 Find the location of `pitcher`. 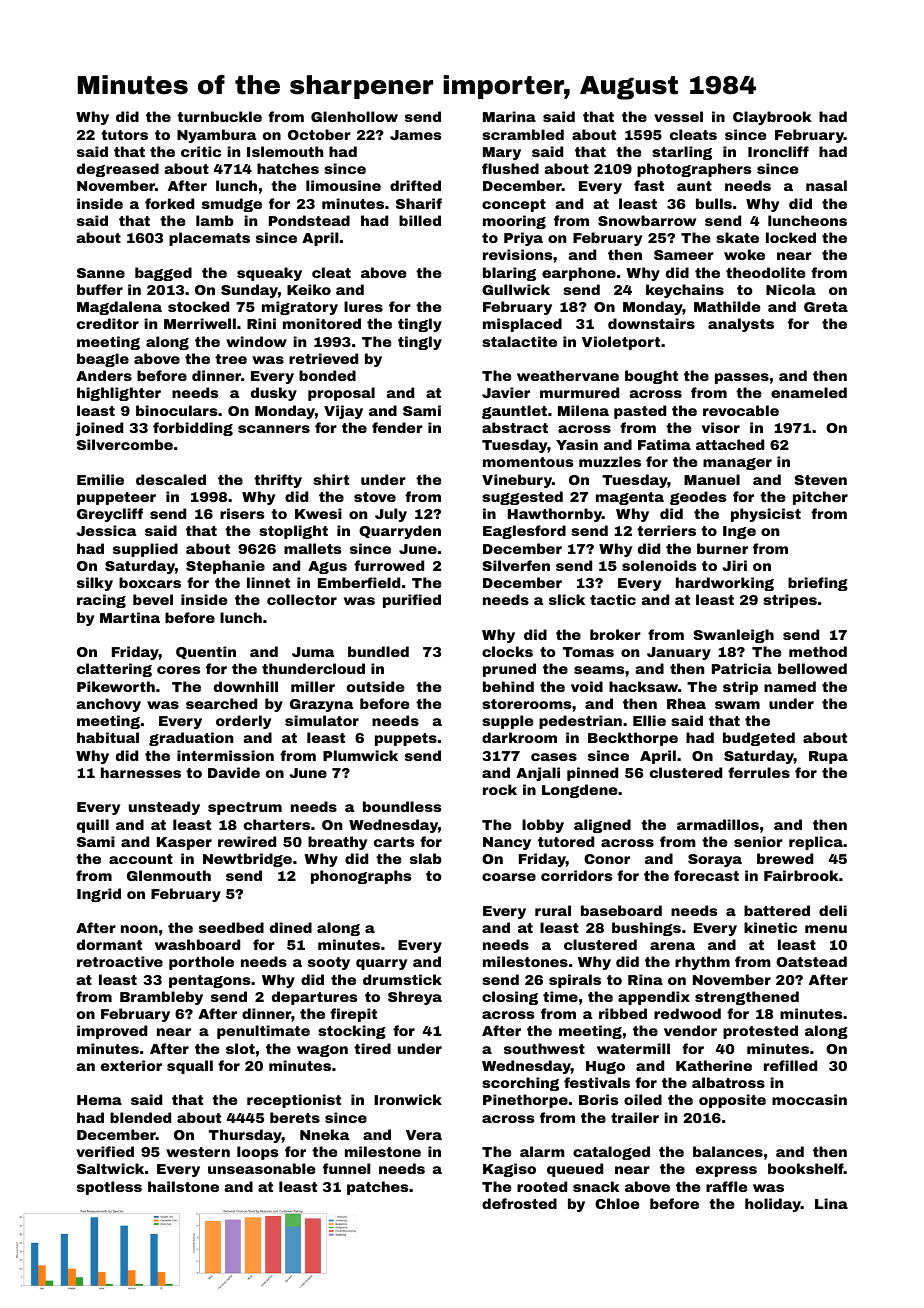

pitcher is located at coordinates (820, 498).
